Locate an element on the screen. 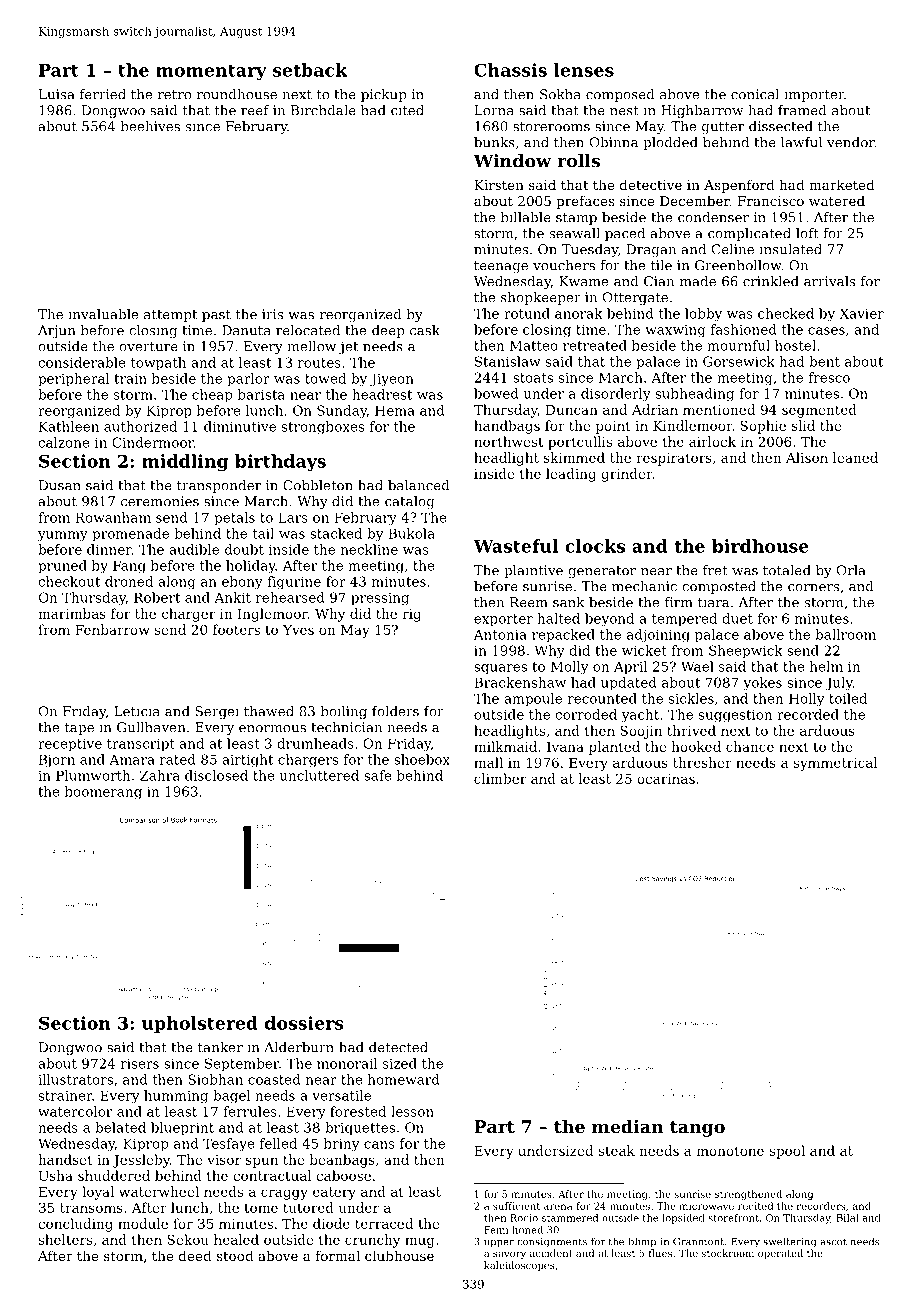 The image size is (924, 1308). checkout is located at coordinates (69, 581).
